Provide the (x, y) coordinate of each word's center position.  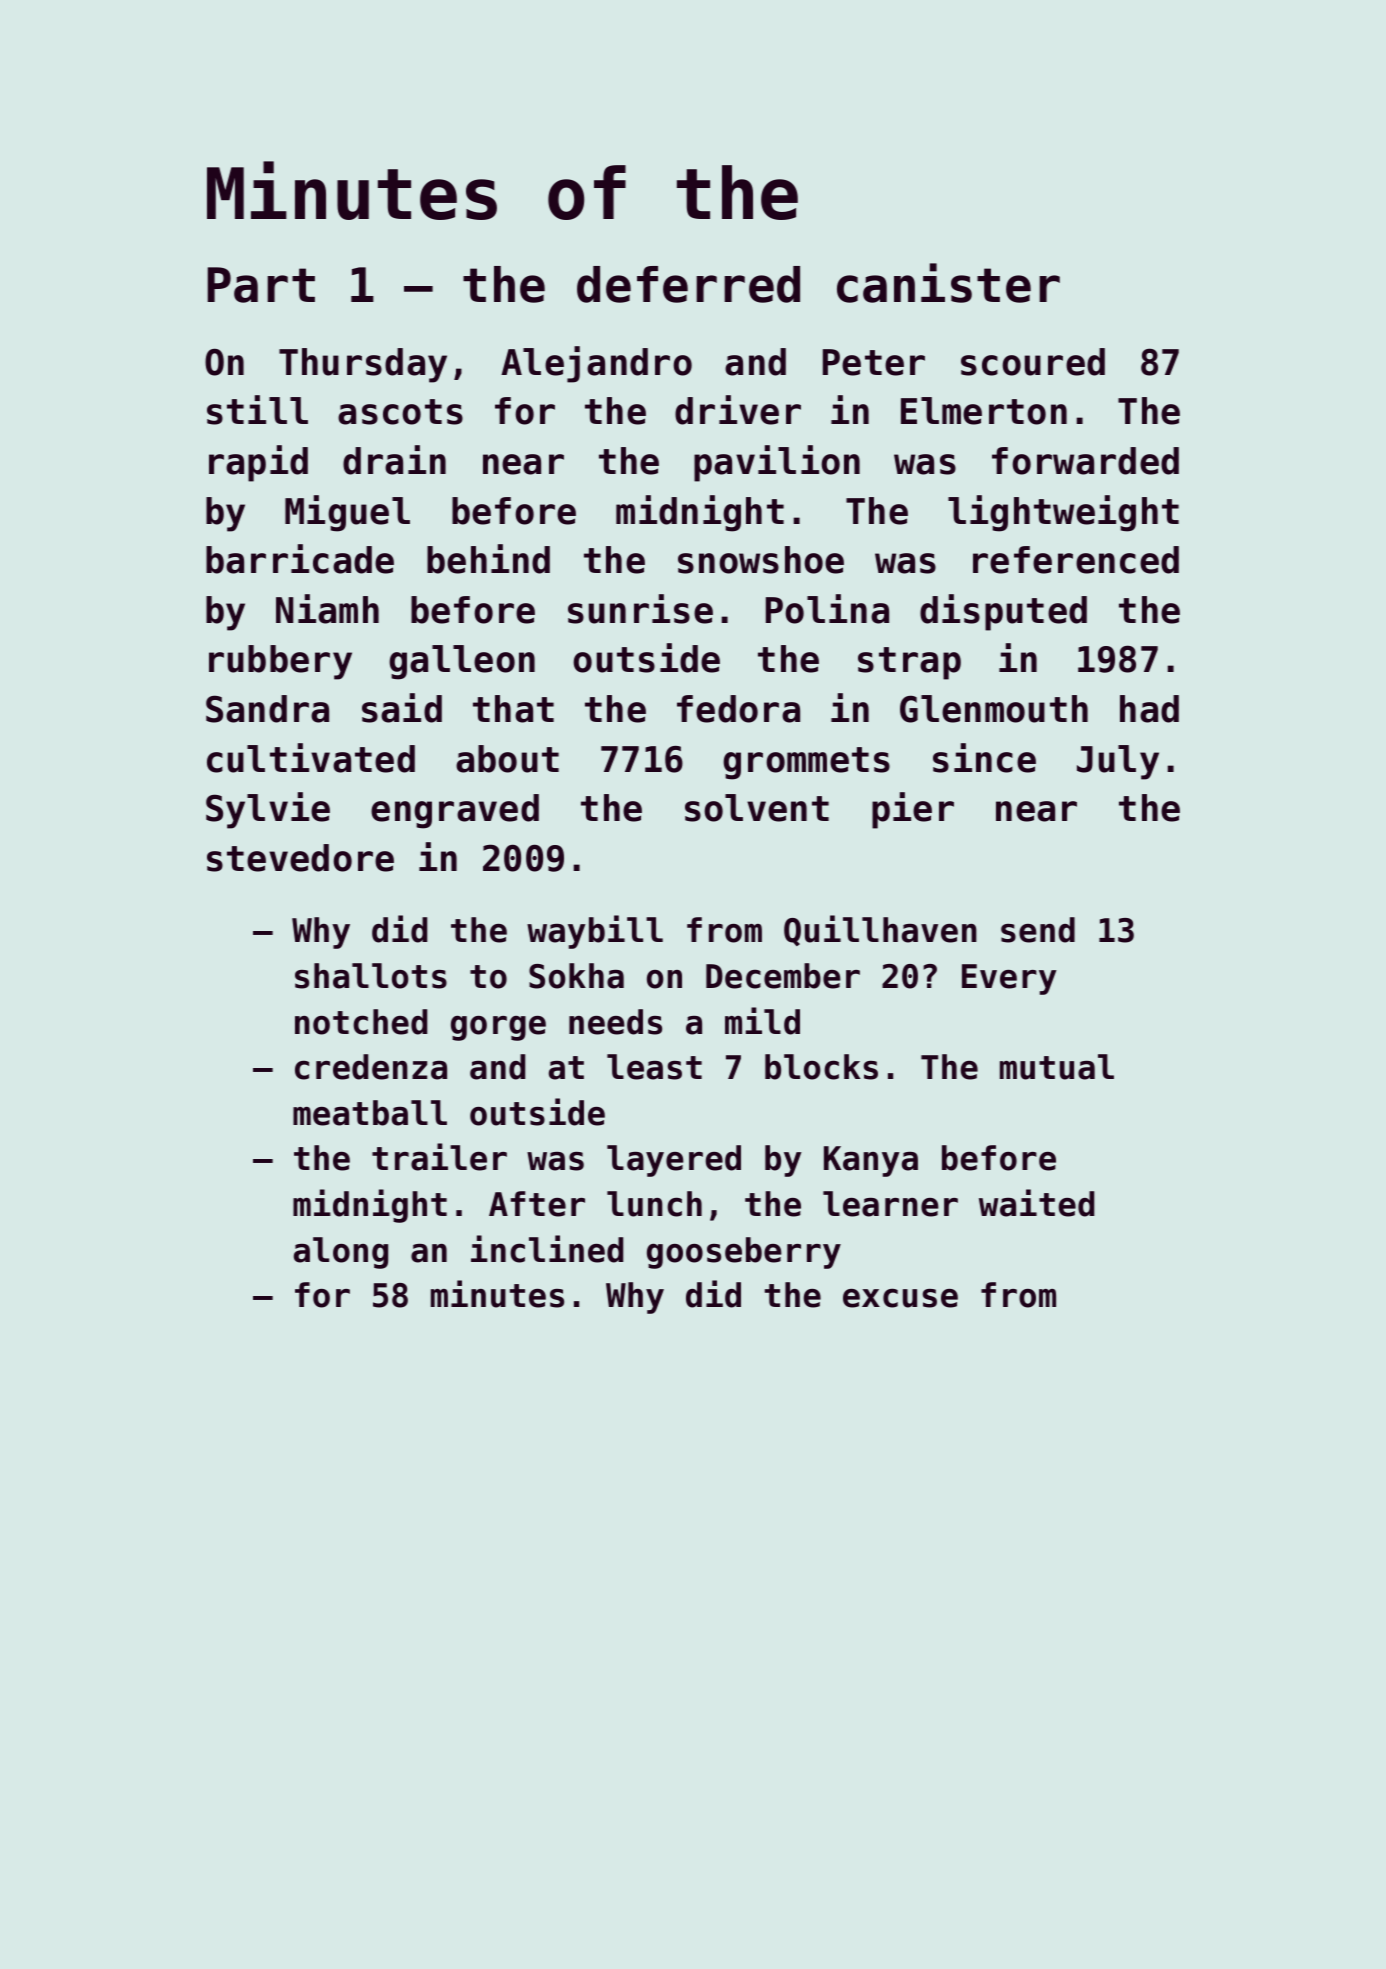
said (402, 708)
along (341, 1253)
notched (361, 1022)
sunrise (640, 609)
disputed (1003, 612)
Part (261, 285)
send (1038, 930)
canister (948, 283)
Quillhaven (880, 930)
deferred (688, 284)
